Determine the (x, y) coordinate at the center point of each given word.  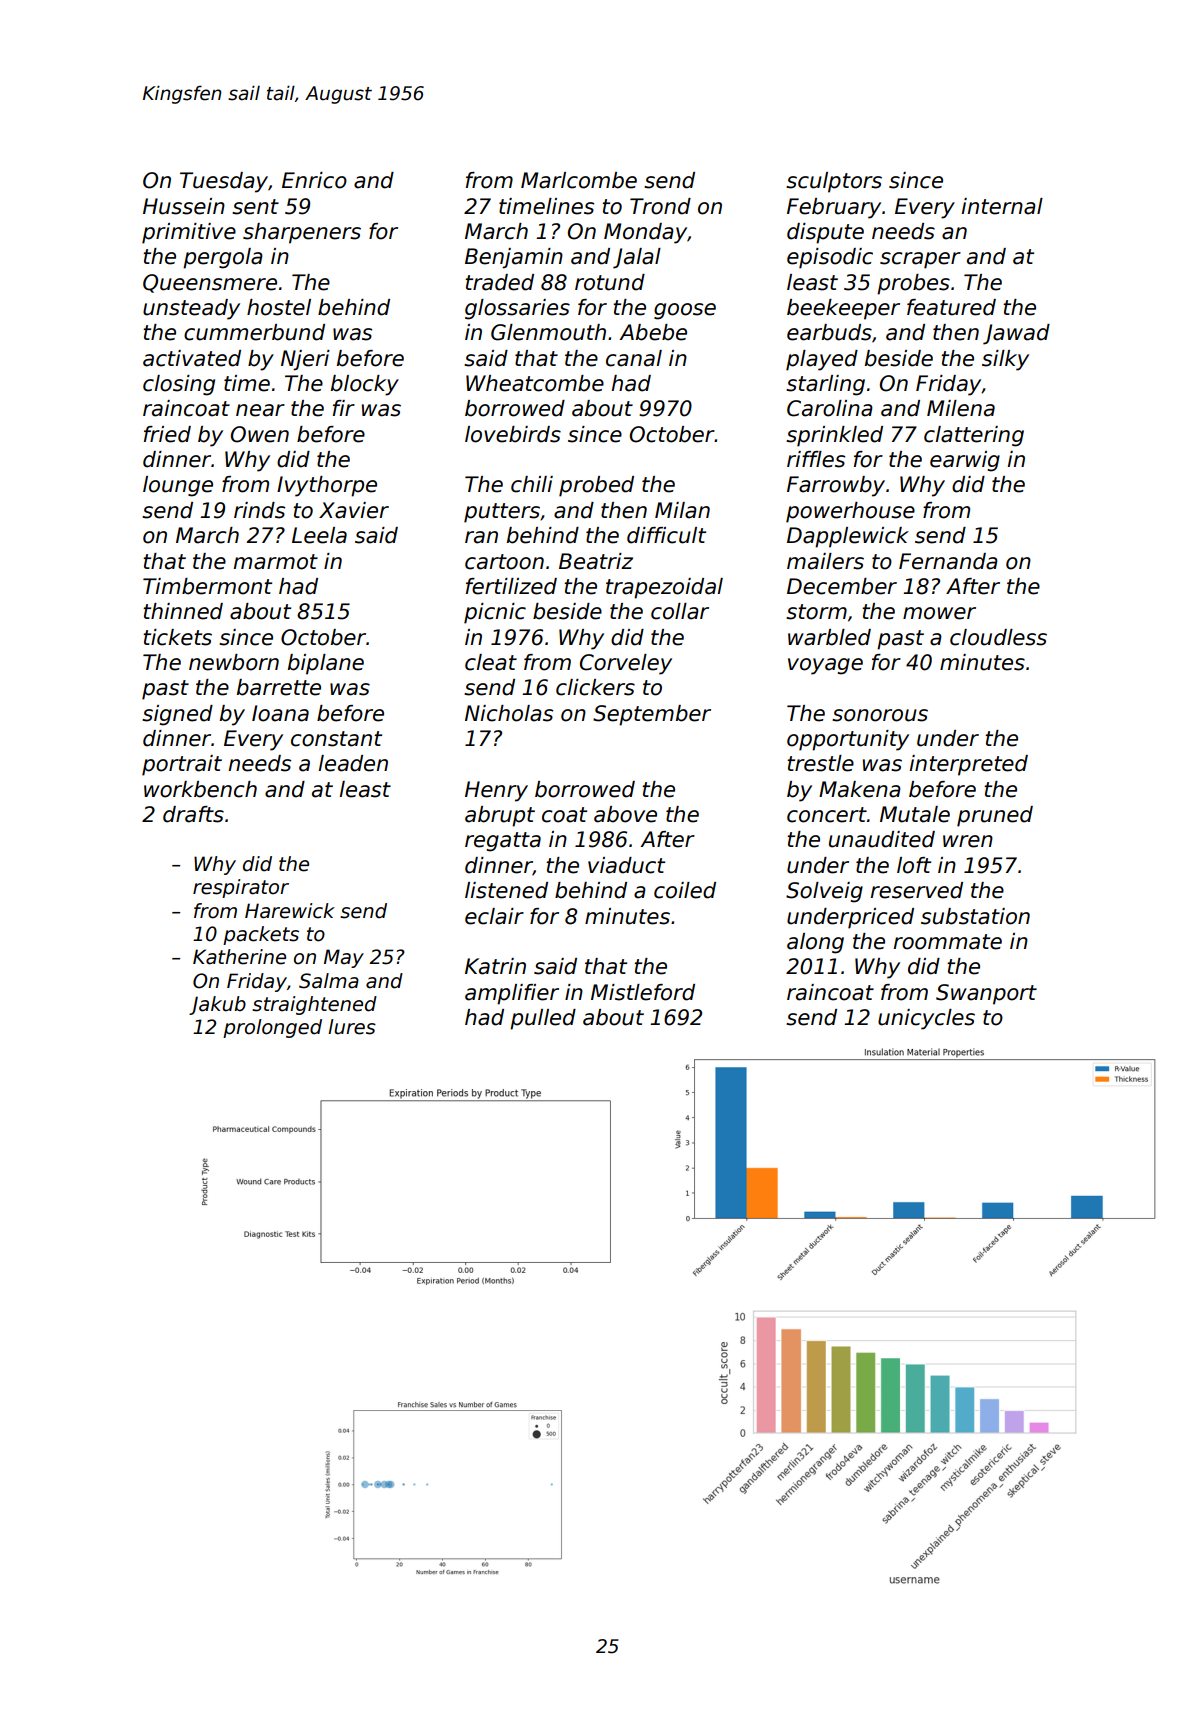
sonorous (880, 715)
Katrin (495, 966)
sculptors (834, 182)
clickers (595, 687)
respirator (241, 888)
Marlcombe (579, 180)
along (815, 943)
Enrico (314, 180)
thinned (183, 611)
